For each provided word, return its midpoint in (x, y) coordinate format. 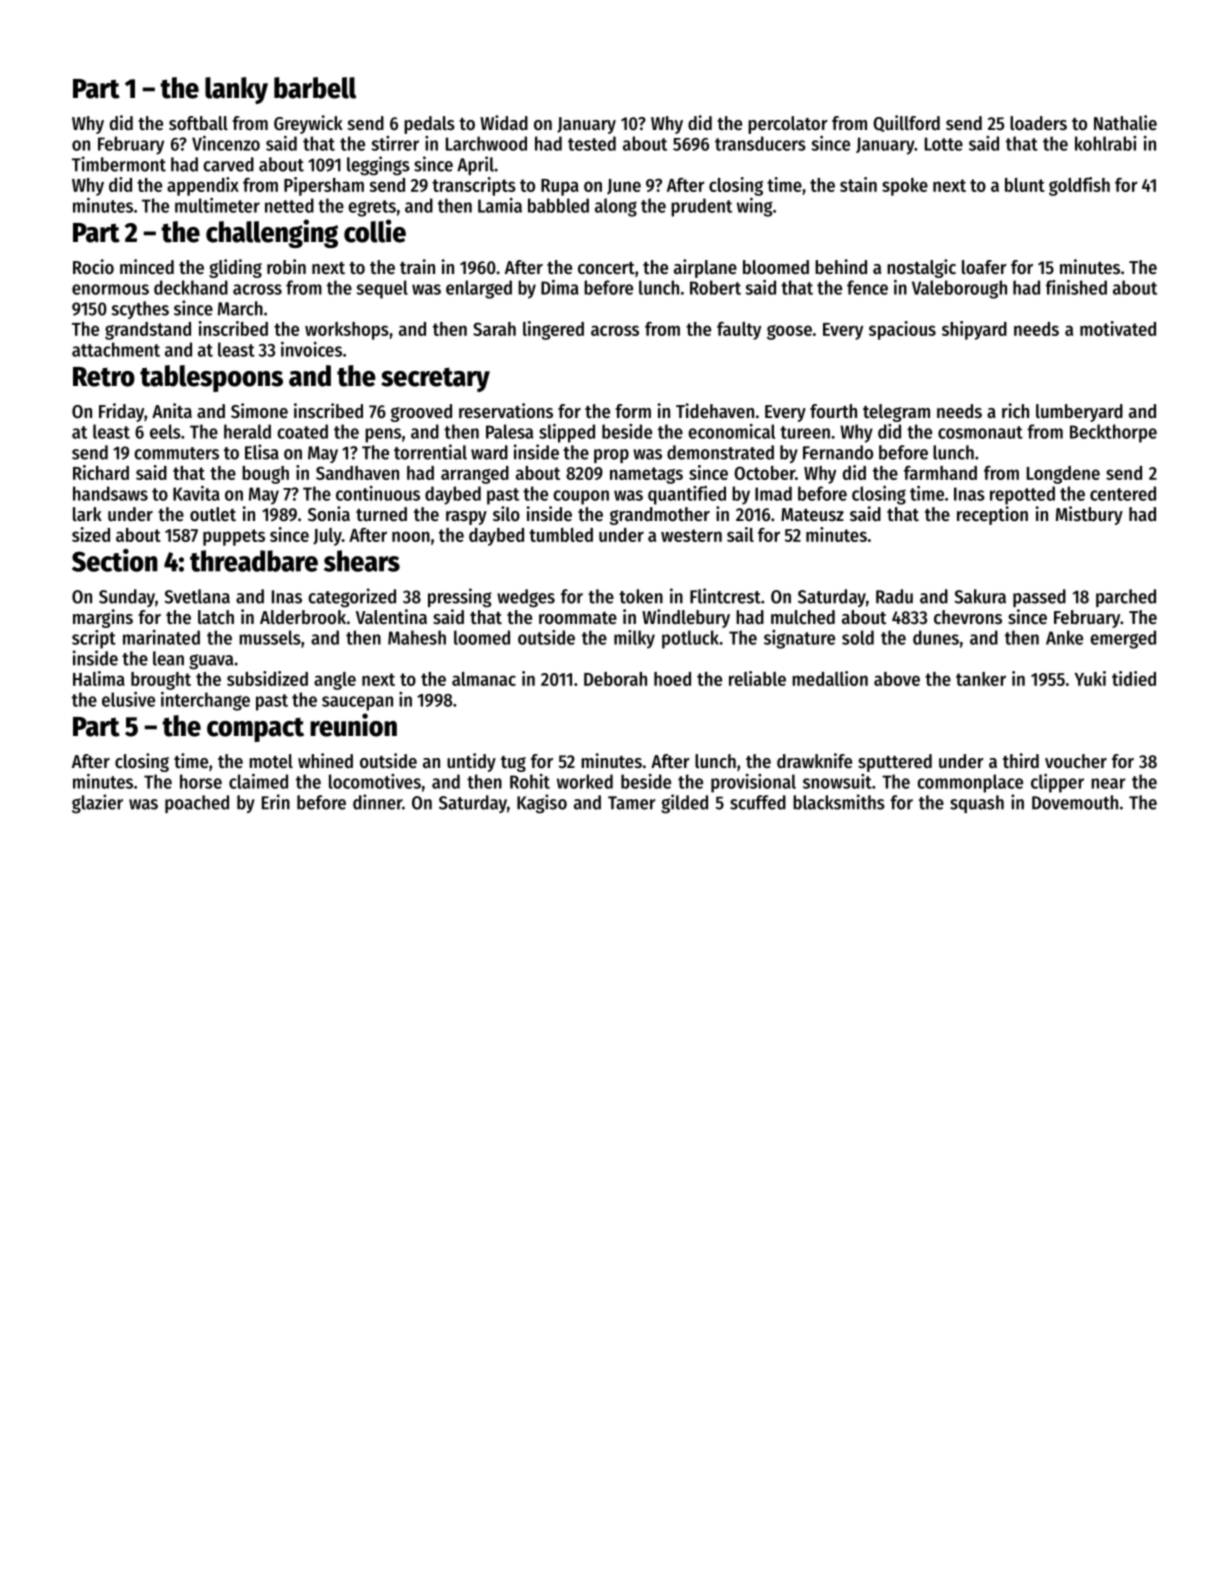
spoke (905, 187)
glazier (97, 804)
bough (265, 475)
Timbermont (119, 164)
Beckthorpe (1113, 433)
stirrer (395, 143)
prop (611, 456)
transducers (760, 143)
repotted (1022, 495)
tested (592, 143)
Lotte (944, 144)
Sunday (127, 598)
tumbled (561, 535)
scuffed (758, 802)
